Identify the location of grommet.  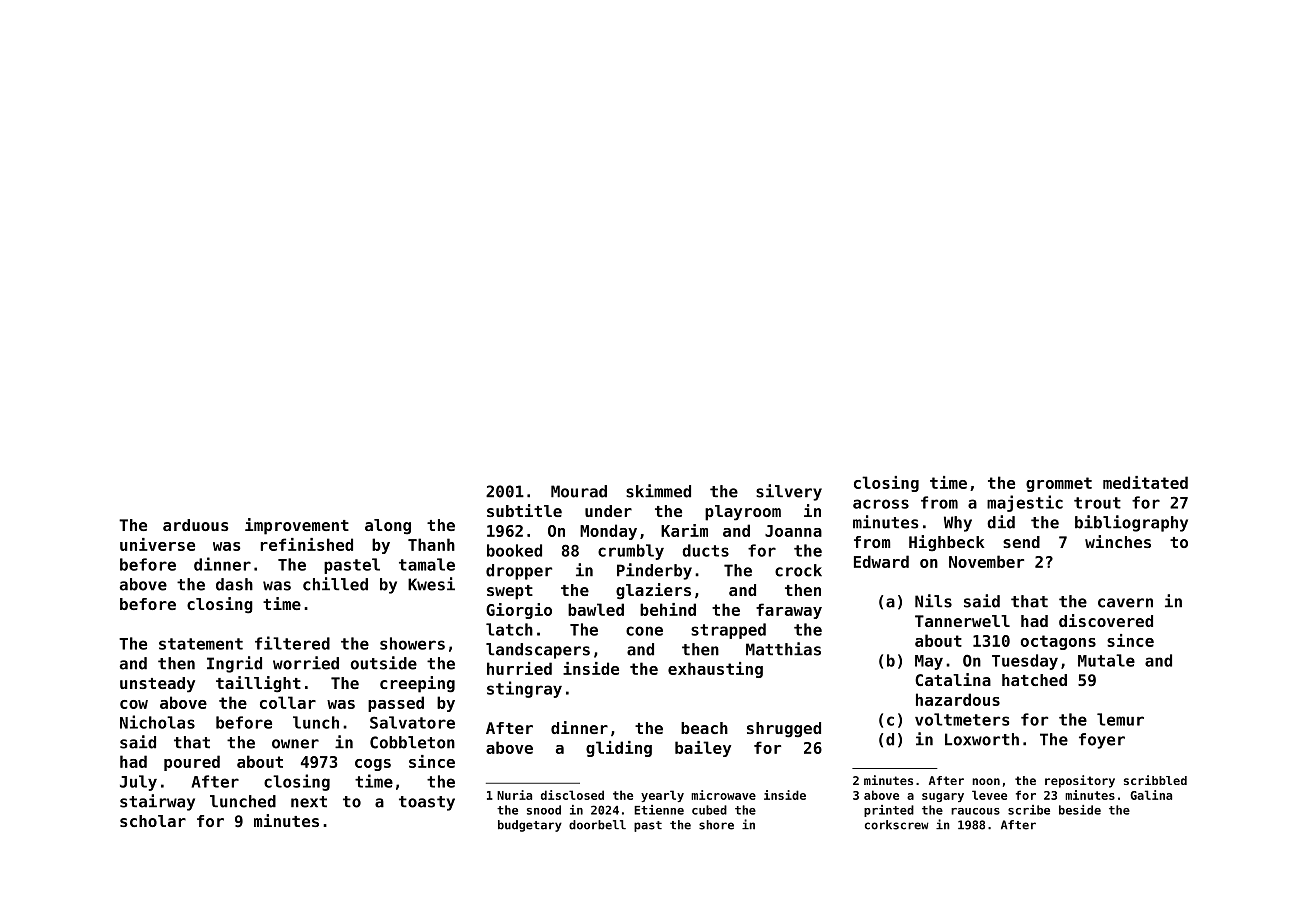
(1059, 484).
